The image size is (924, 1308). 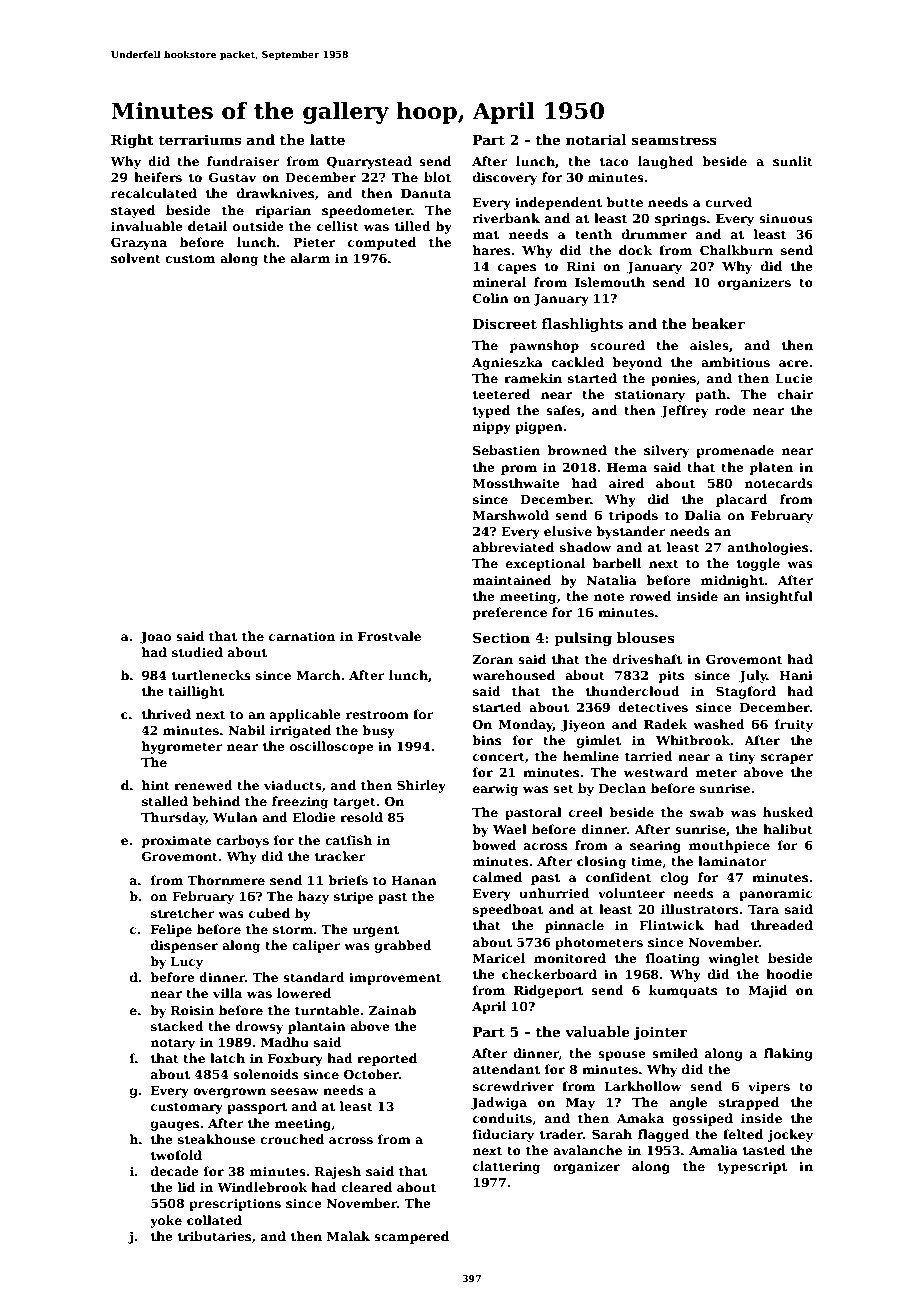 I want to click on resold, so click(x=361, y=817).
